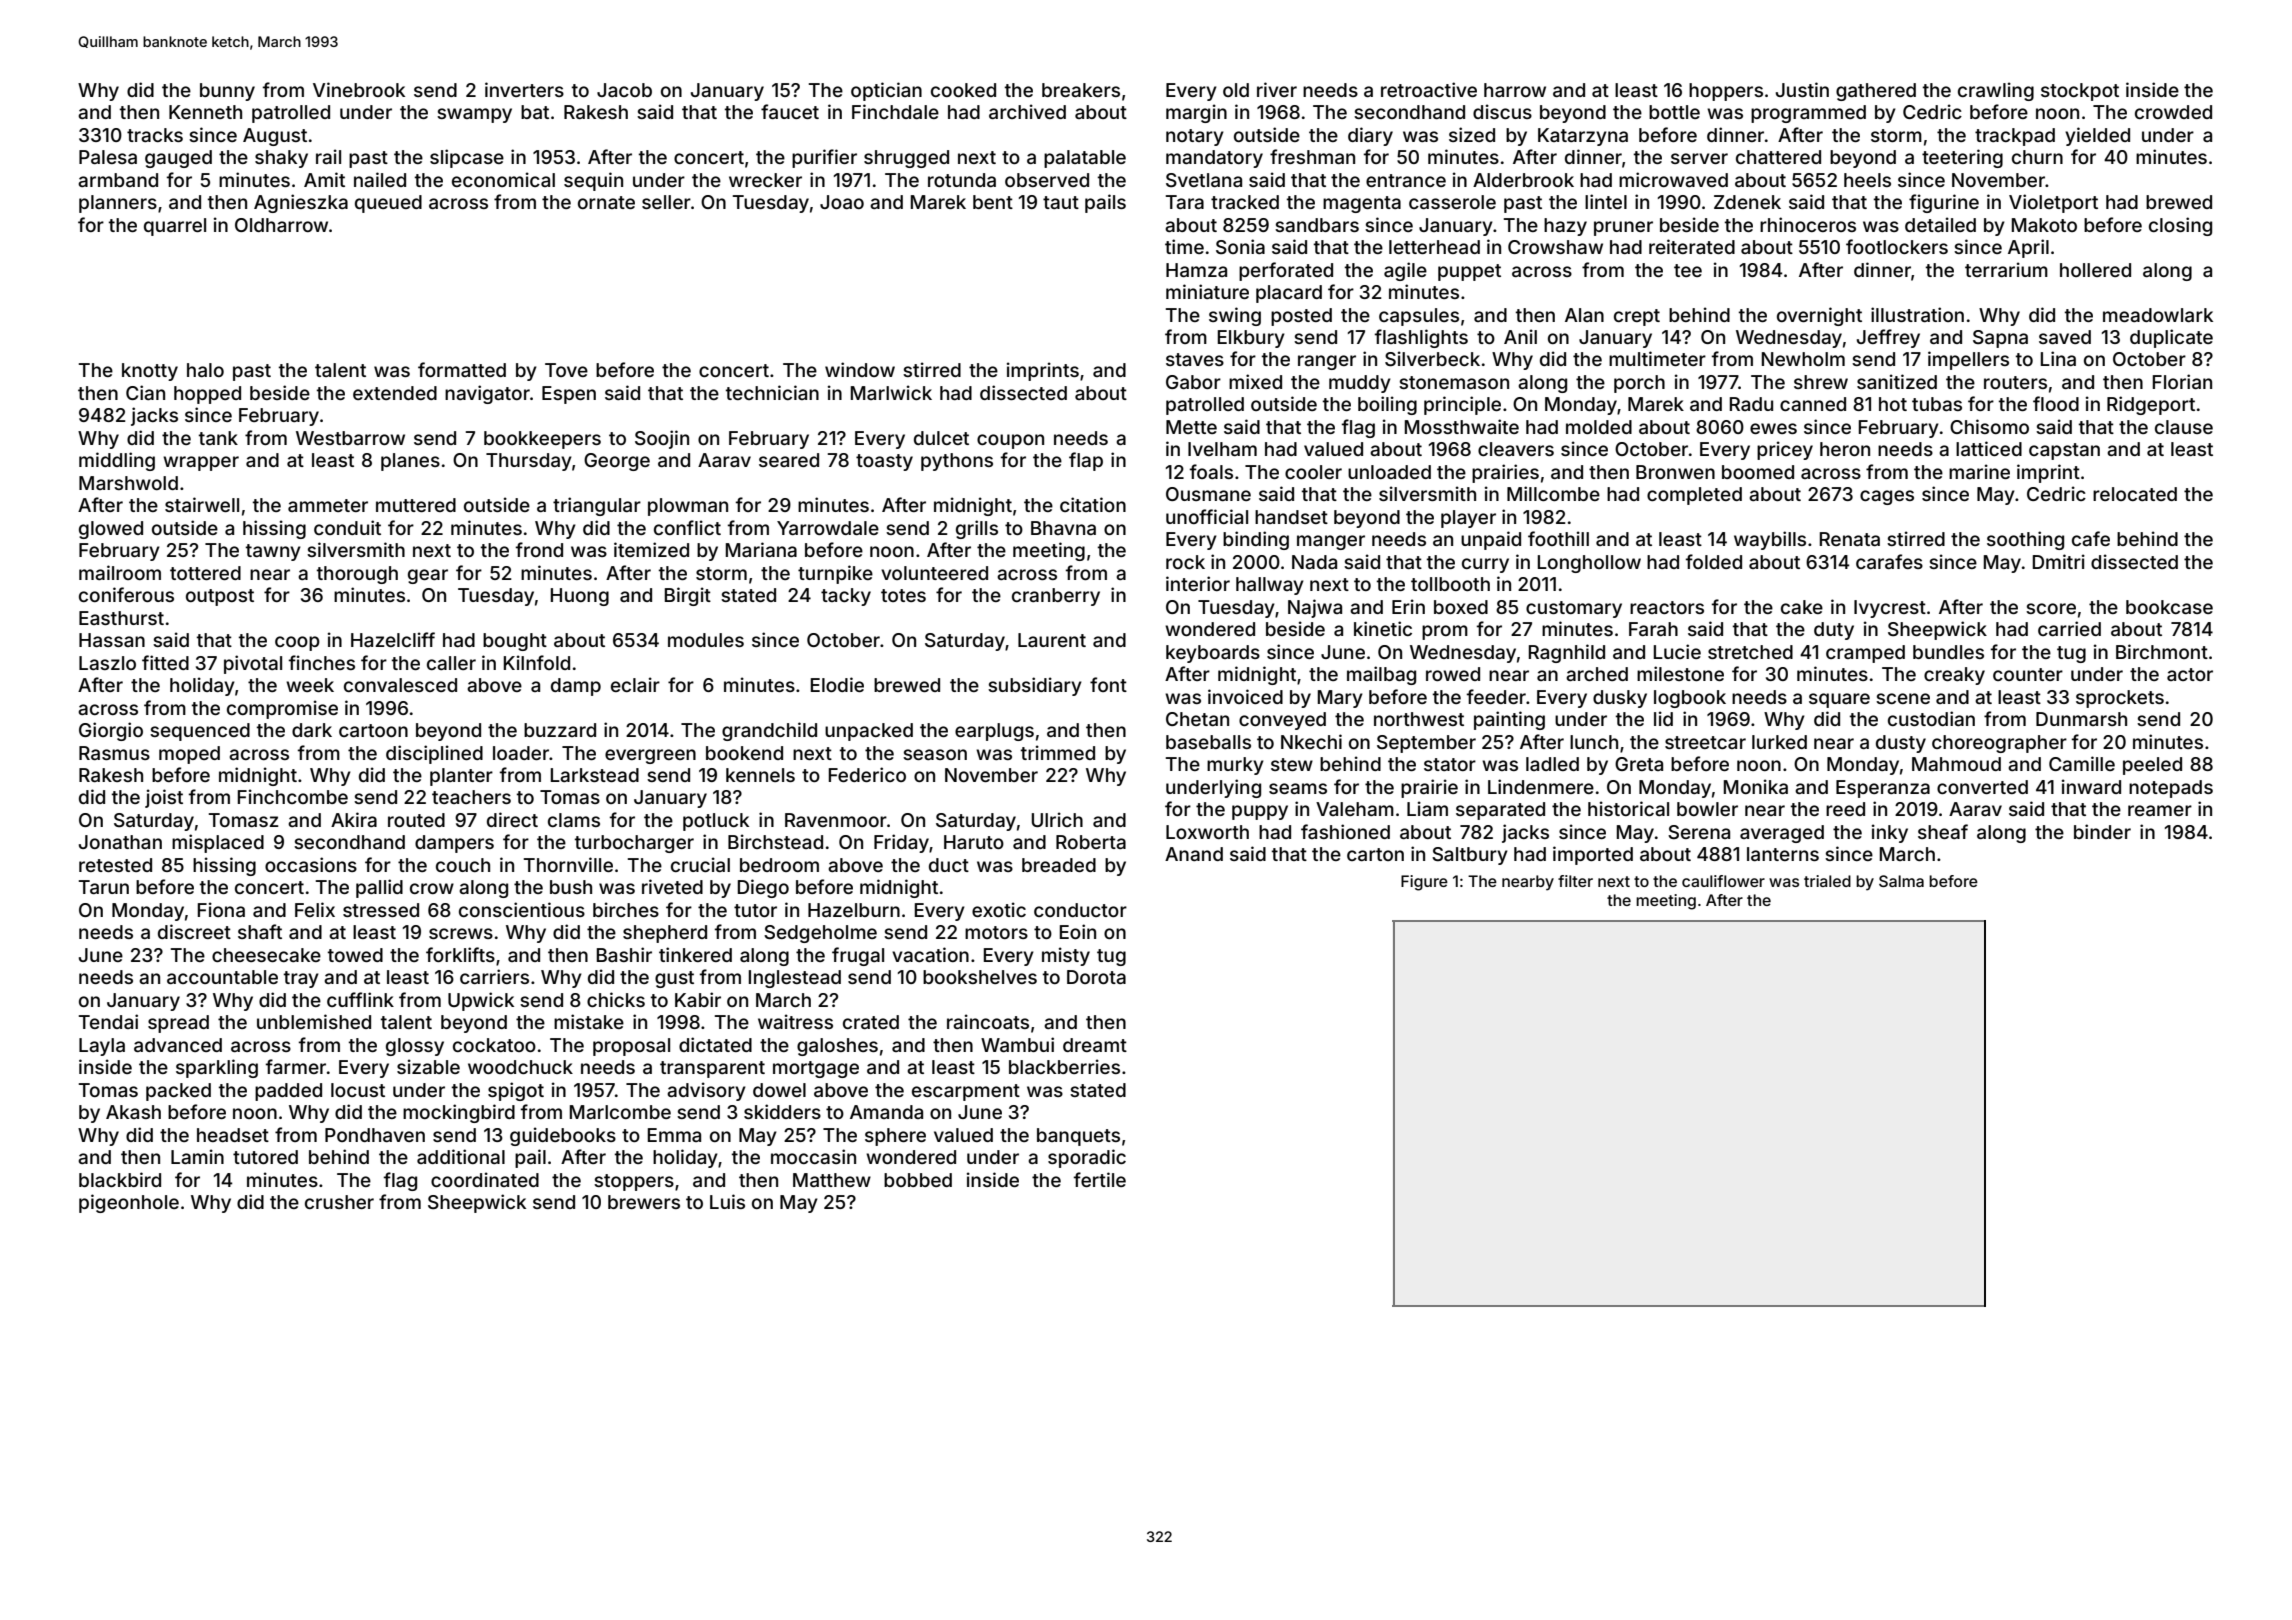 The height and width of the image is (1620, 2292). What do you see at coordinates (2080, 92) in the image?
I see `stockpot` at bounding box center [2080, 92].
